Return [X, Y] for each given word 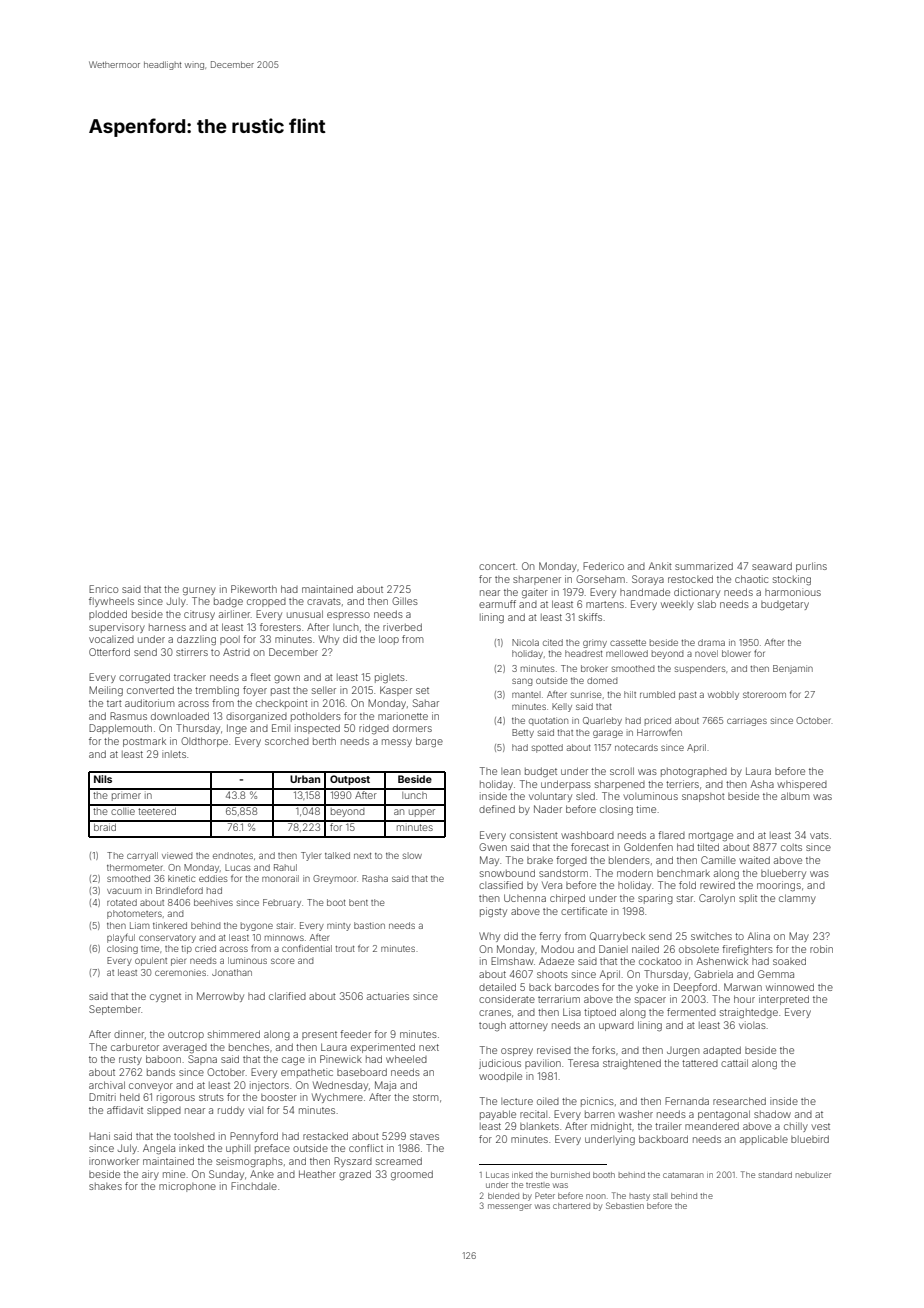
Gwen [493, 847]
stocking [792, 580]
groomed [412, 1175]
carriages [747, 721]
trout [345, 949]
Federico [603, 566]
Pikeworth [254, 589]
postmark [144, 742]
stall [659, 1196]
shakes [105, 1186]
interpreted [784, 1000]
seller [324, 690]
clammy [797, 899]
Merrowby [220, 997]
